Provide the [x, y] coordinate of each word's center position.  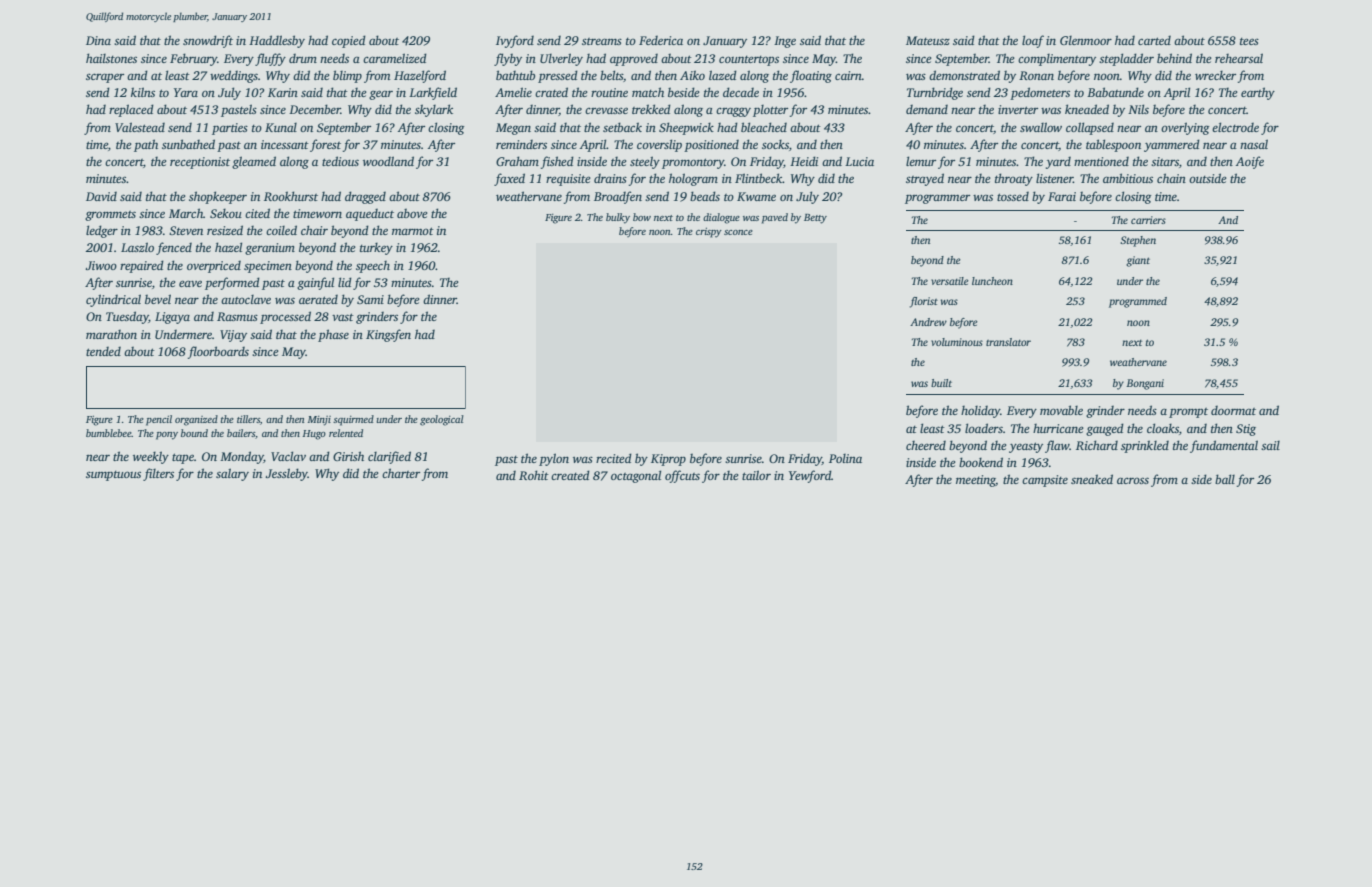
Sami [370, 299]
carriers [1148, 220]
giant [1138, 261]
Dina [98, 40]
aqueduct [370, 215]
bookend [981, 462]
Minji [319, 421]
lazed [723, 75]
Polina [845, 458]
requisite [568, 180]
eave [190, 283]
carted [1154, 40]
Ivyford [515, 41]
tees [1249, 41]
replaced [131, 110]
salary [232, 474]
